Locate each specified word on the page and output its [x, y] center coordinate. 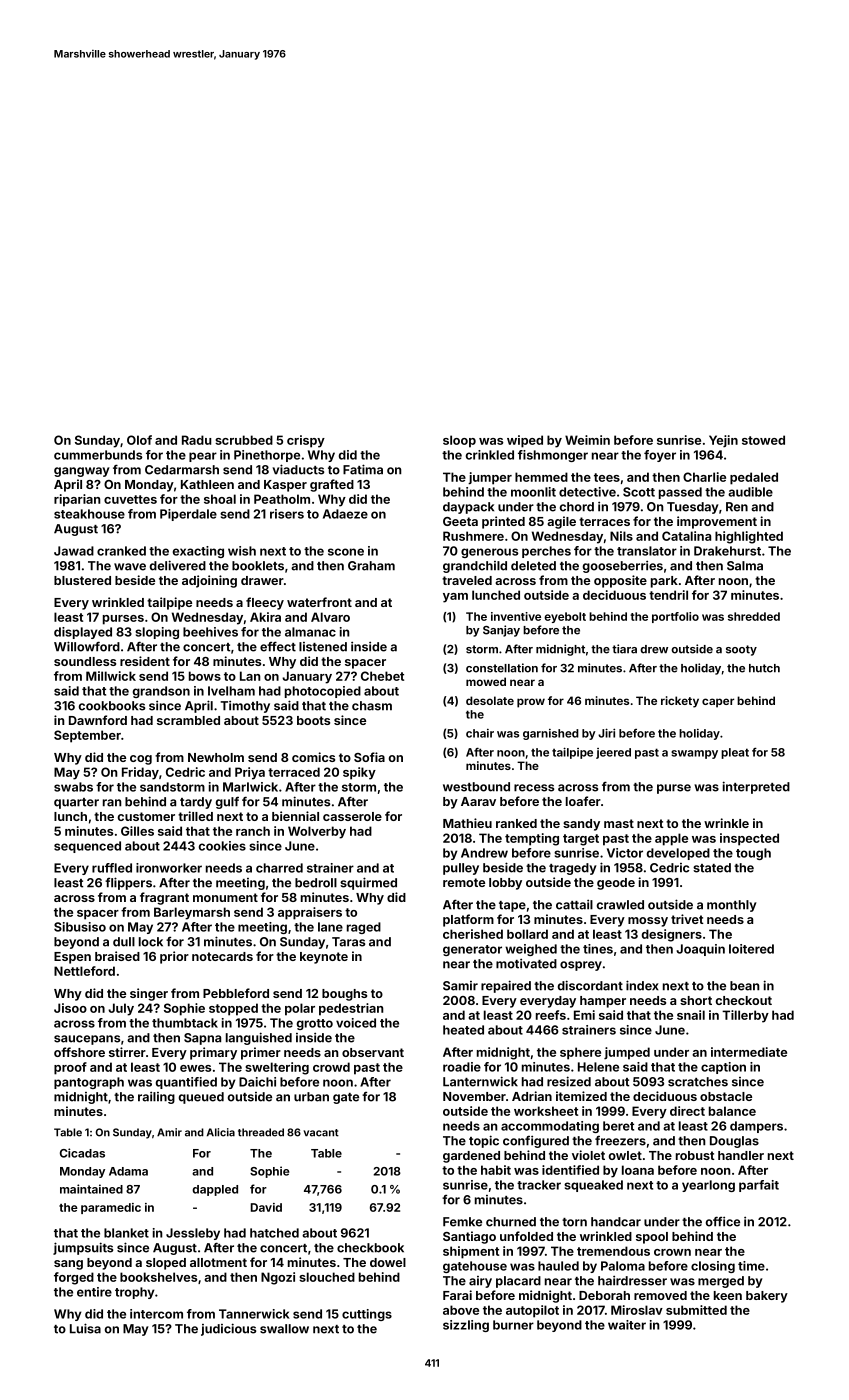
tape [512, 906]
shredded [754, 616]
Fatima [363, 469]
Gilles [137, 831]
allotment [218, 1262]
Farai [457, 1295]
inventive [516, 616]
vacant [321, 1133]
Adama [128, 1171]
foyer [660, 456]
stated [712, 868]
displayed [83, 633]
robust [695, 1155]
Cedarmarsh [182, 470]
